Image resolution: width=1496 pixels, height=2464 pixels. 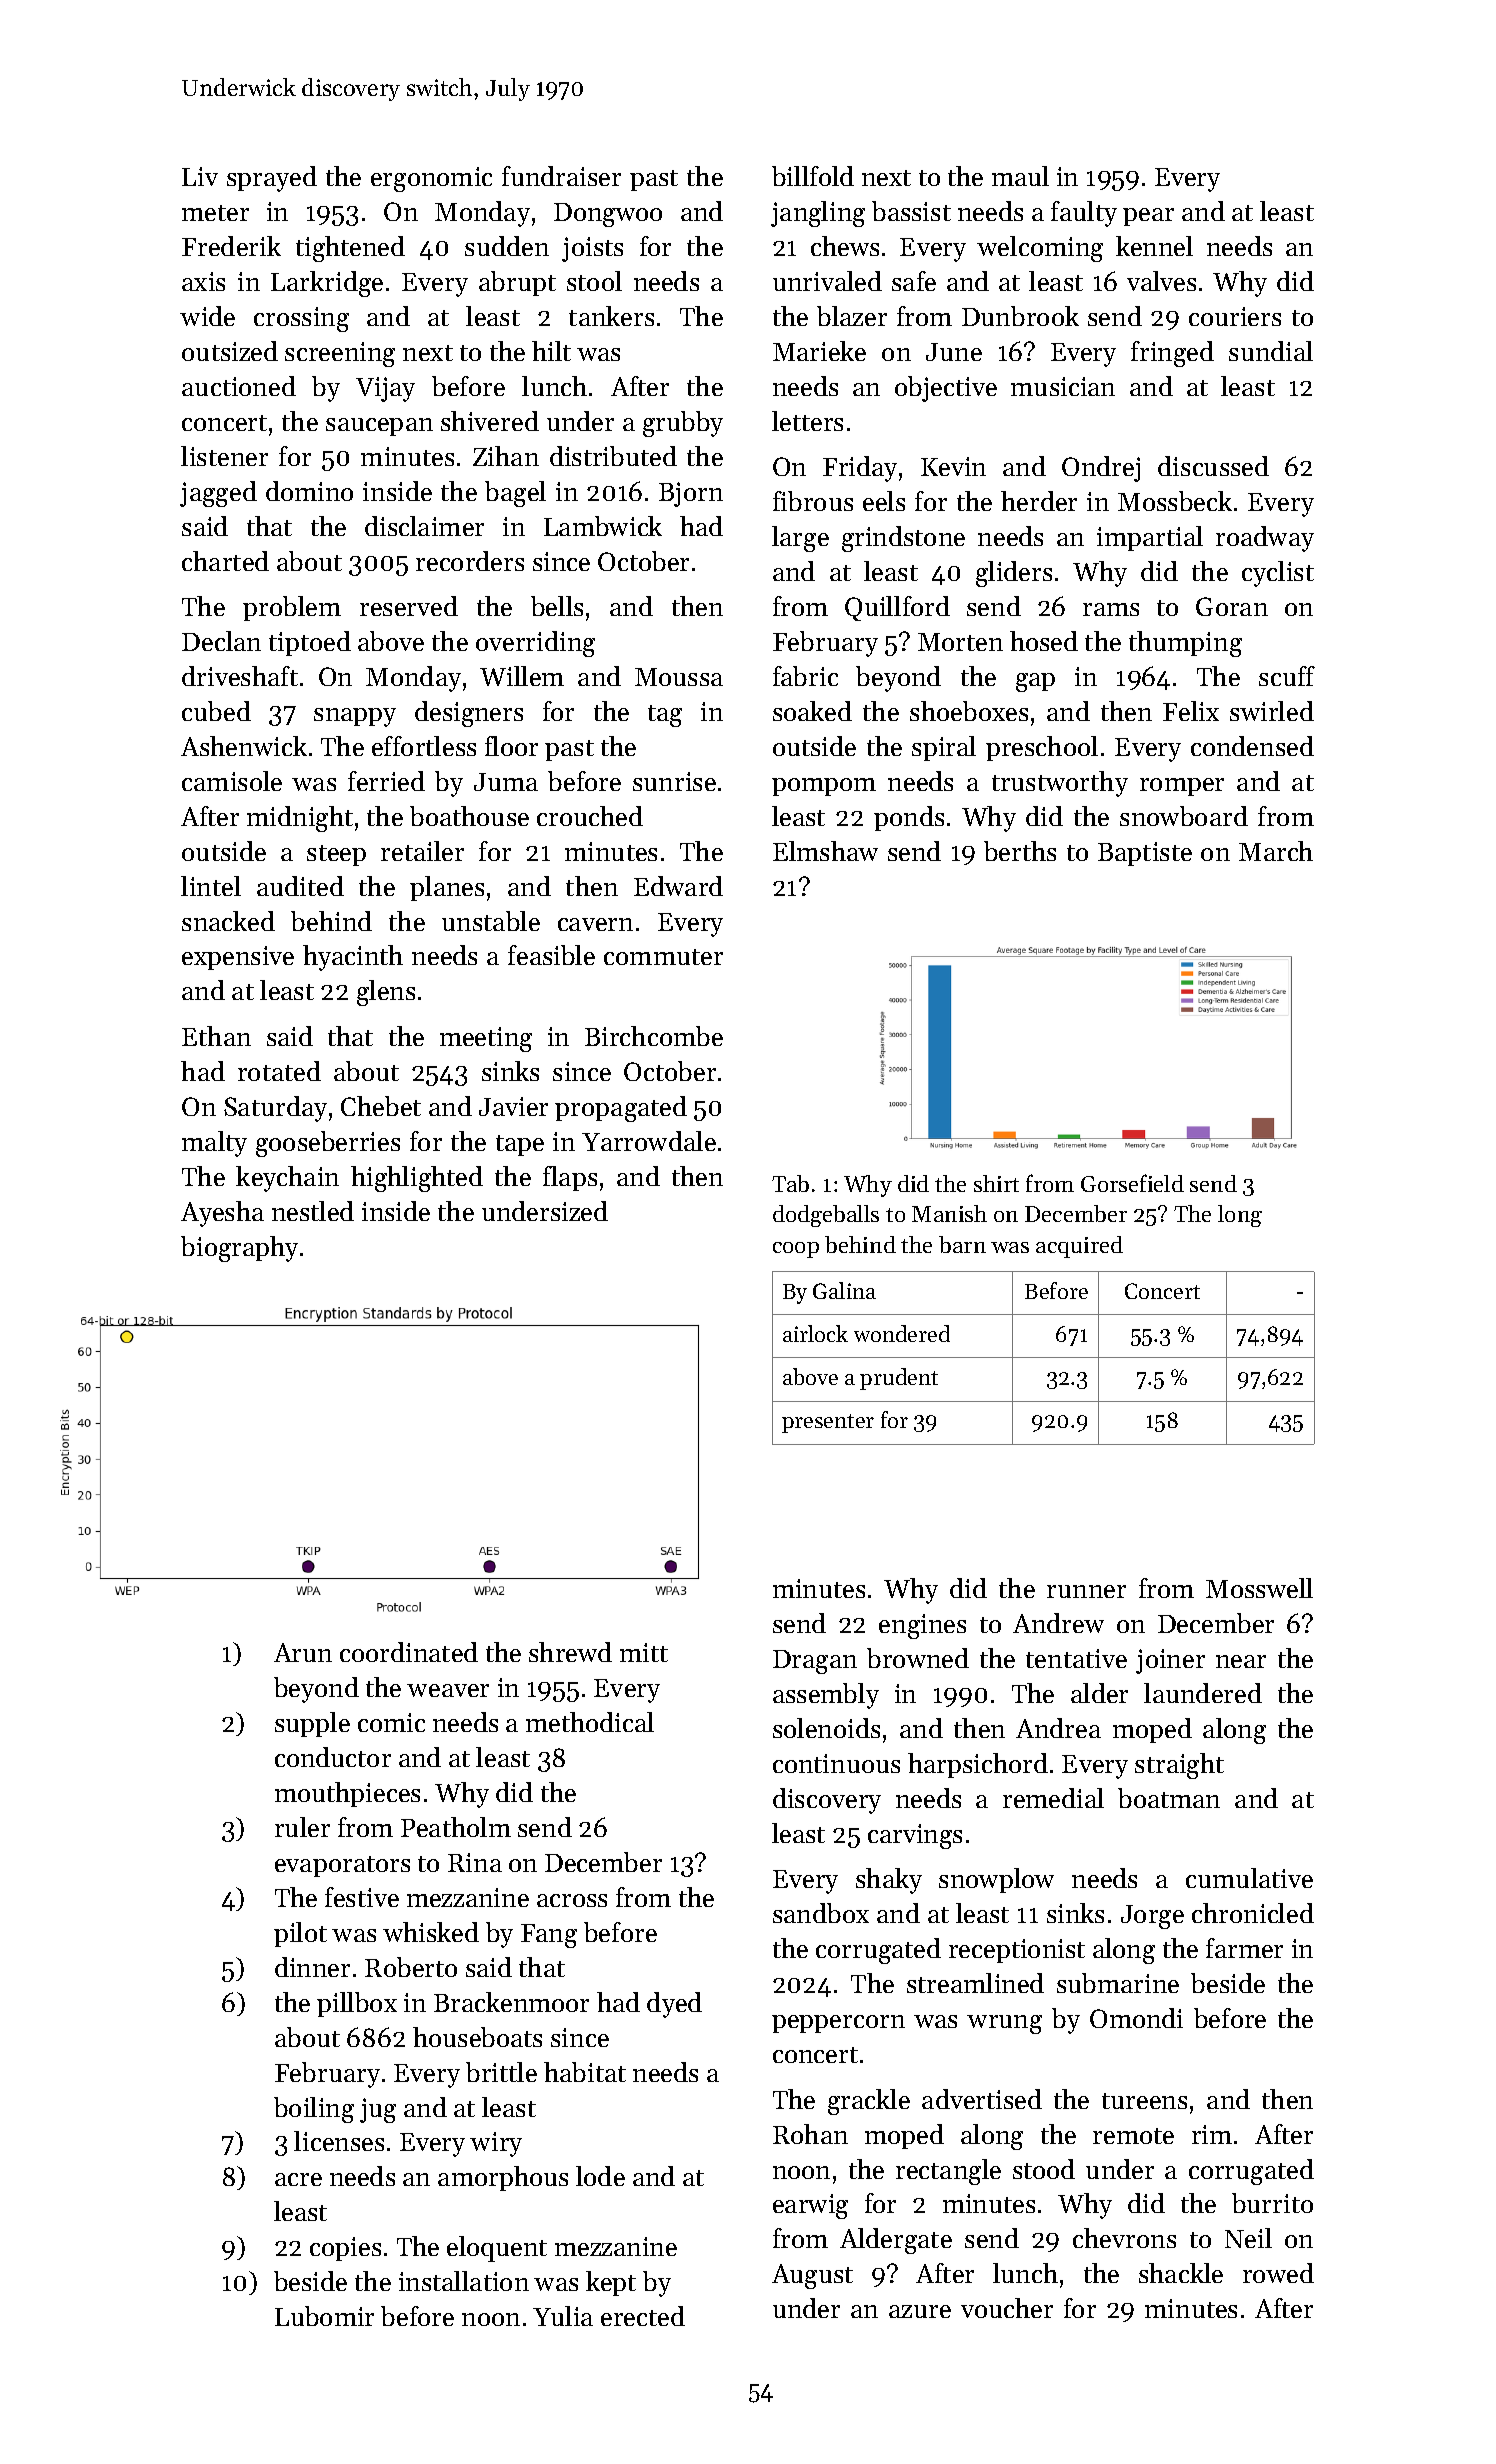 What do you see at coordinates (272, 179) in the image?
I see `sprayed` at bounding box center [272, 179].
